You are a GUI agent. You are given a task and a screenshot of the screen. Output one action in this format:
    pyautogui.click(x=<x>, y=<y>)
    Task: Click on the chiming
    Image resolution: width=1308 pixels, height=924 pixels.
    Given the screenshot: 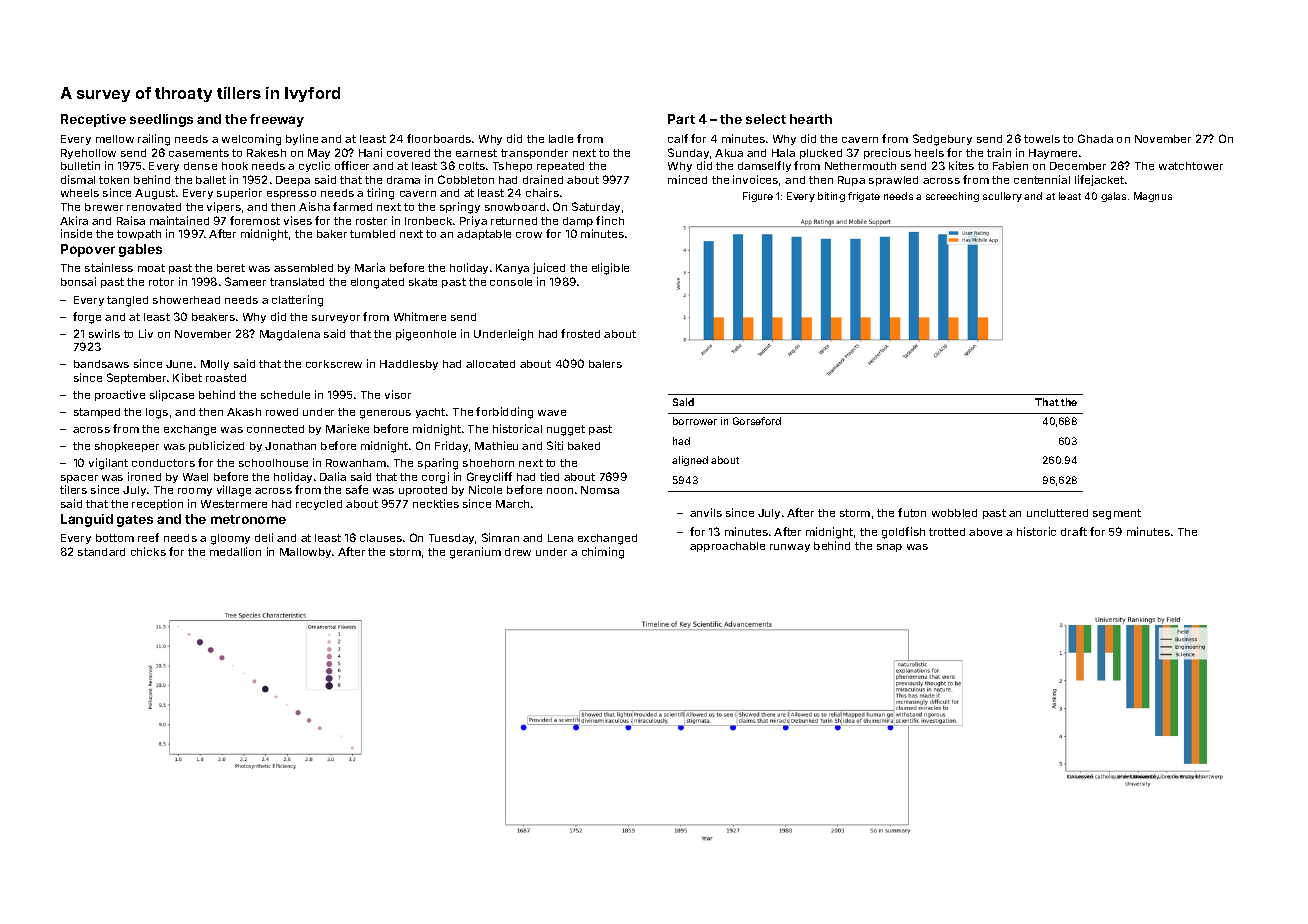 What is the action you would take?
    pyautogui.click(x=603, y=553)
